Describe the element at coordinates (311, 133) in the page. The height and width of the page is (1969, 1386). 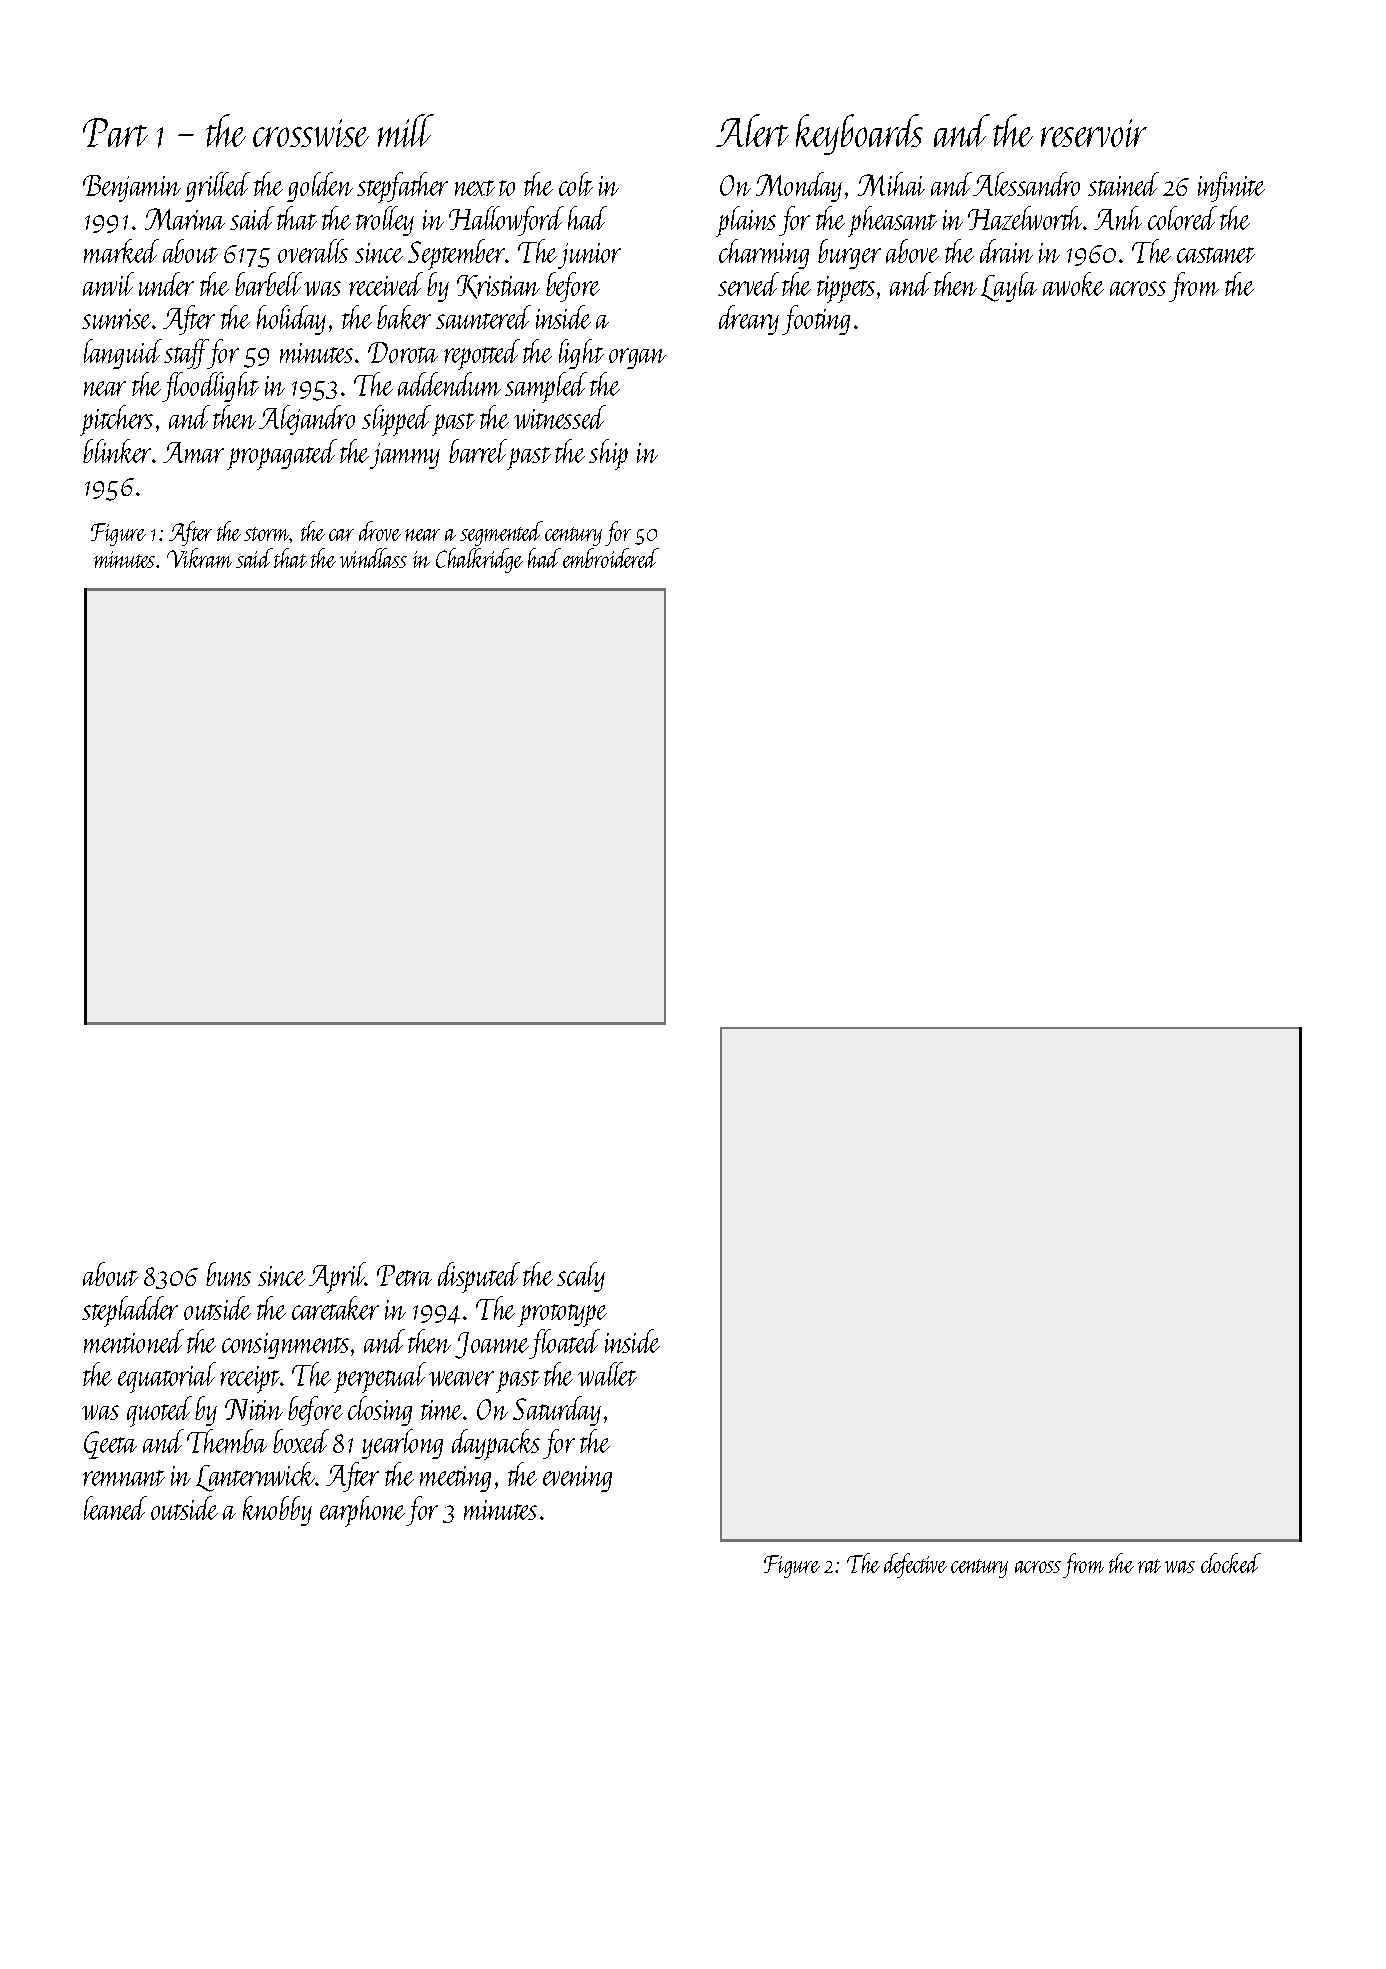
I see `crosswise` at that location.
